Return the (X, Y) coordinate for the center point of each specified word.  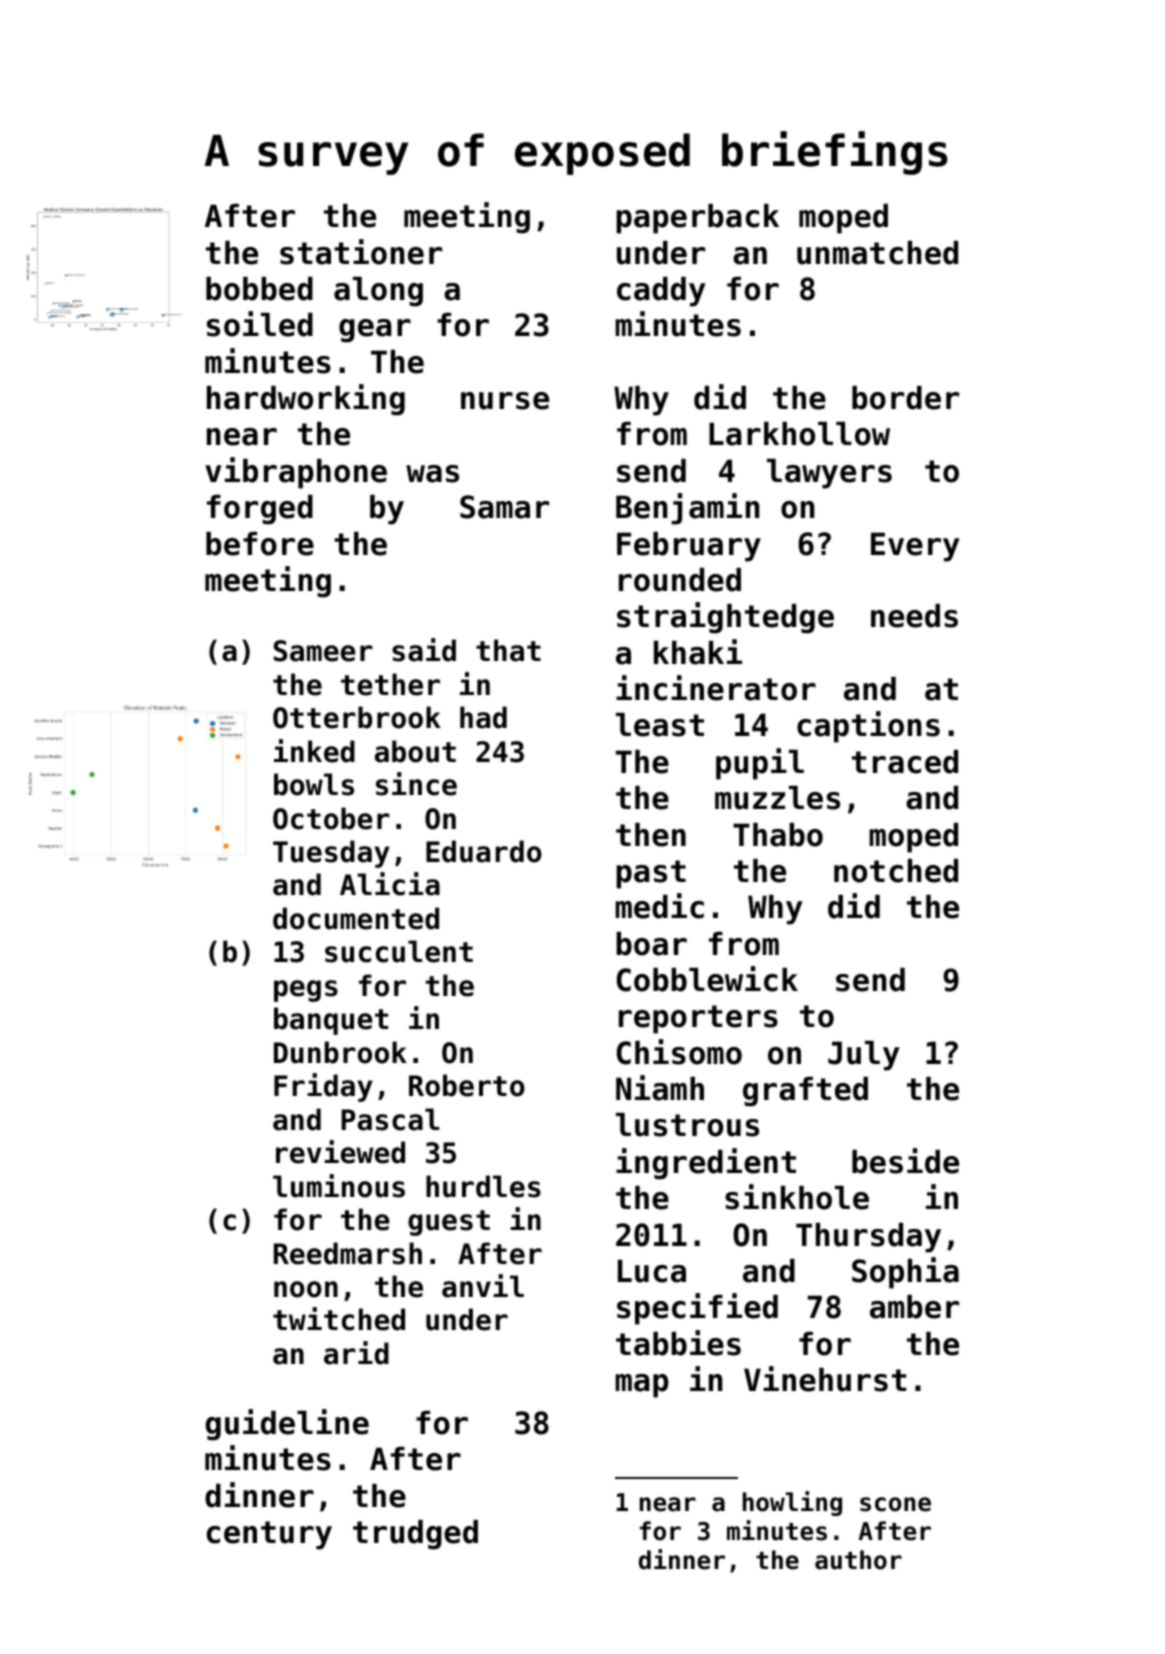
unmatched (877, 253)
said (424, 650)
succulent (399, 951)
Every (915, 547)
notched (896, 871)
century (269, 1535)
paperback (697, 219)
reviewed (340, 1152)
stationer (361, 252)
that (508, 650)
